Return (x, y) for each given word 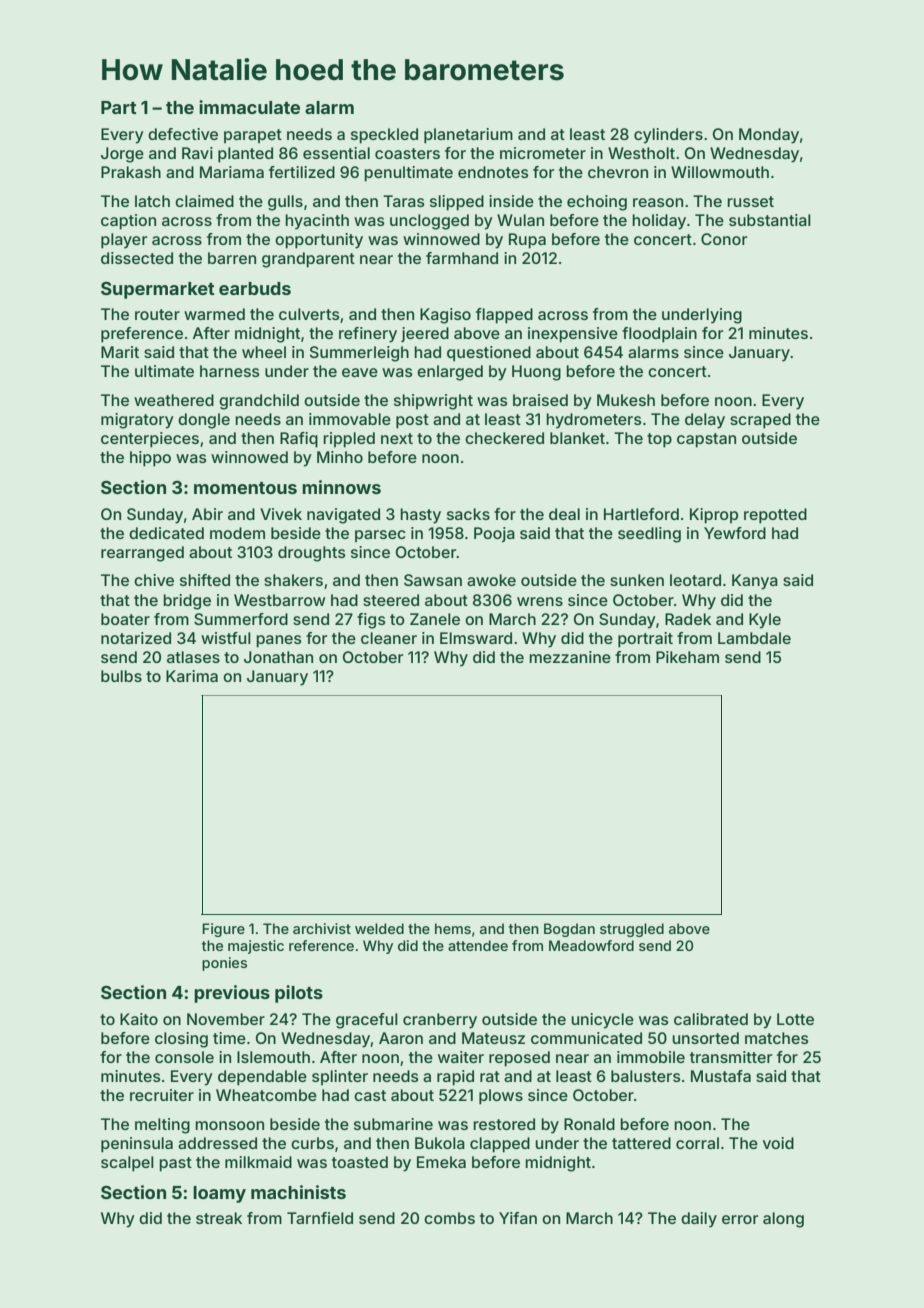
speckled (384, 136)
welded (379, 928)
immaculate (249, 107)
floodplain (659, 335)
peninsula (137, 1145)
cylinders (668, 136)
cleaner (389, 638)
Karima (192, 676)
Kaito (139, 1019)
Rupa (527, 241)
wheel (264, 352)
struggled (632, 930)
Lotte (795, 1019)
